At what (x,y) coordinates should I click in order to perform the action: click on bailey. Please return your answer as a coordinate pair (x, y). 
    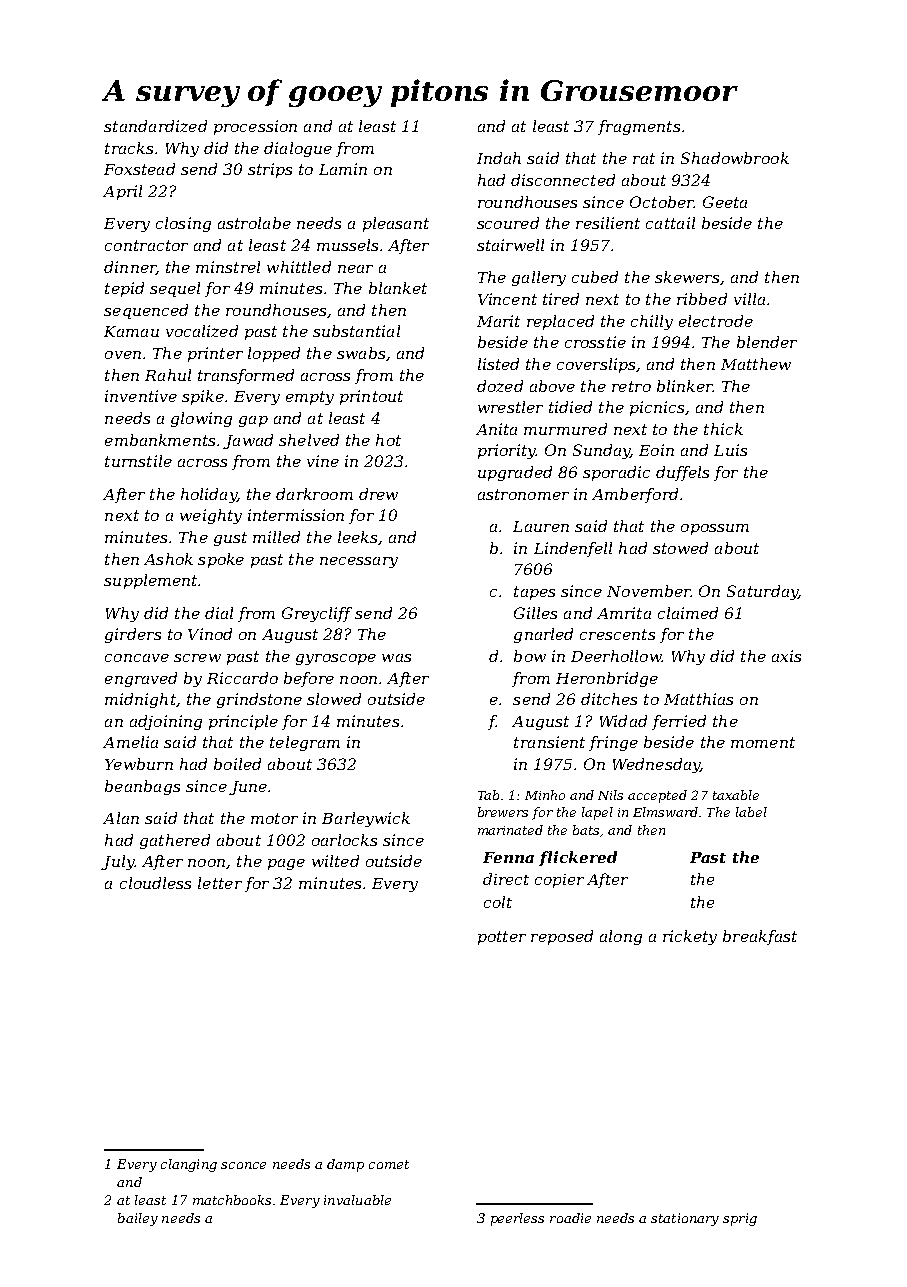
    Looking at the image, I should click on (138, 1219).
